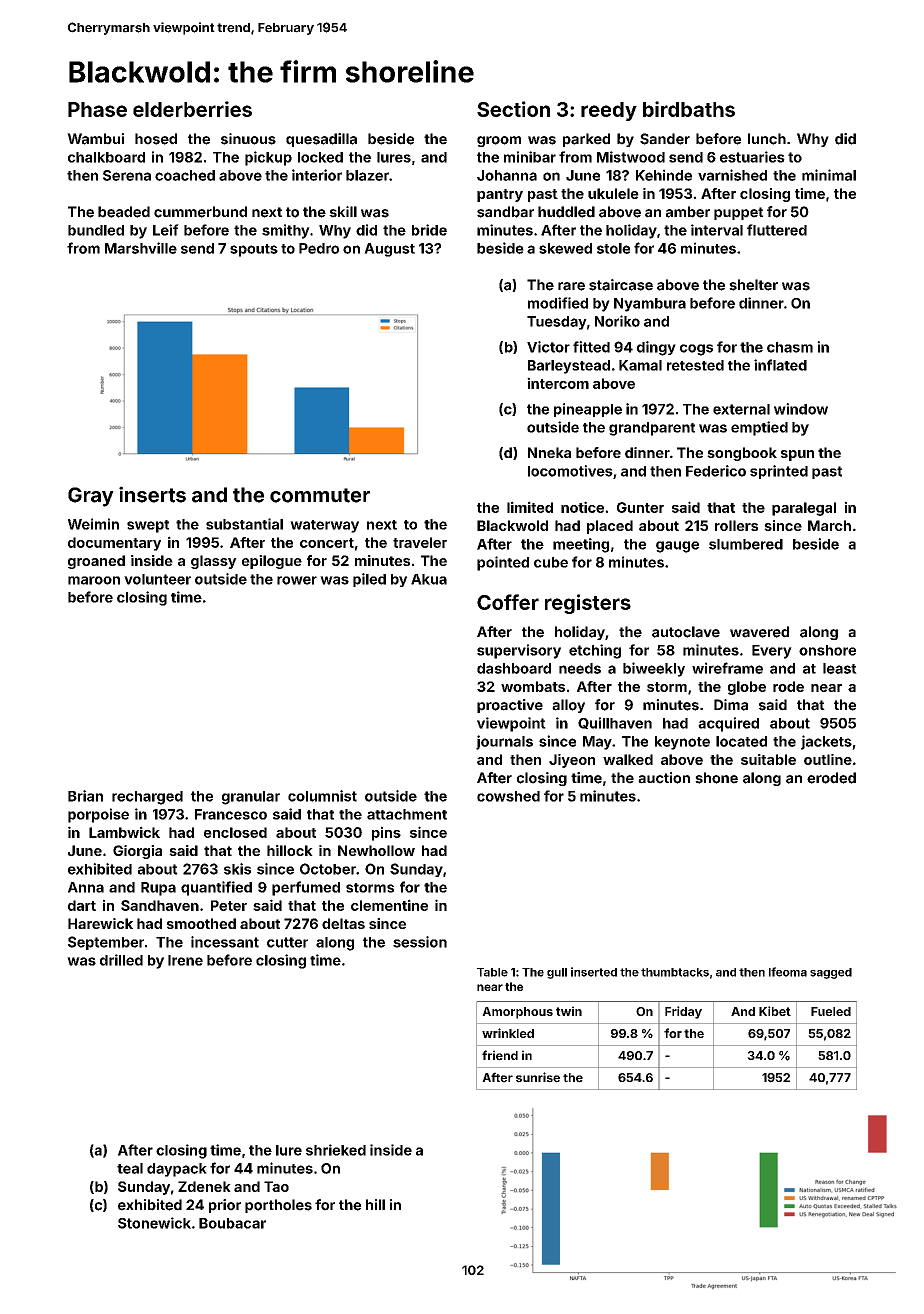 This image has height=1314, width=924. Describe the element at coordinates (98, 815) in the image. I see `porpoise` at that location.
